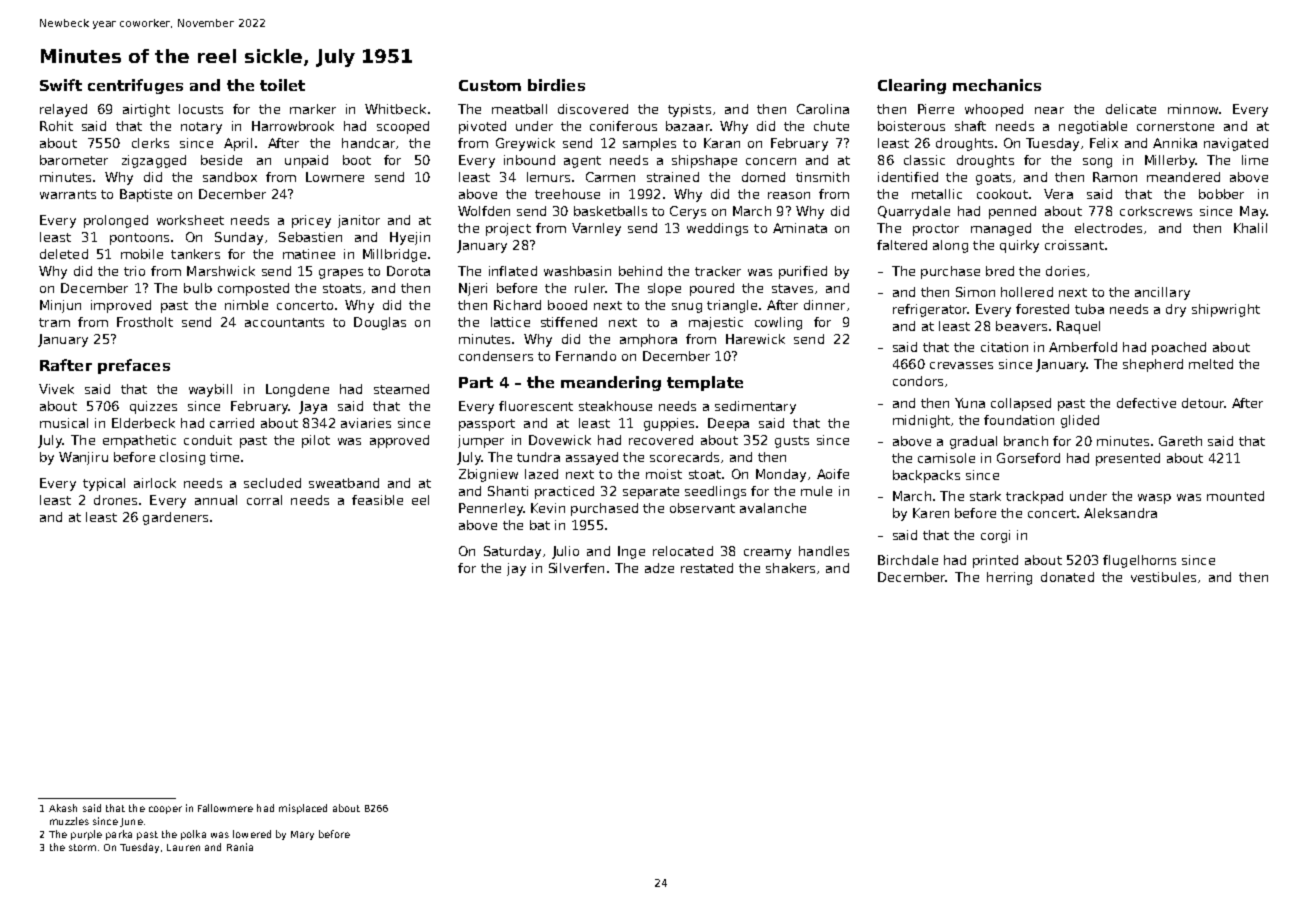 This page has height=924, width=1308. I want to click on vestibules, so click(1163, 577).
